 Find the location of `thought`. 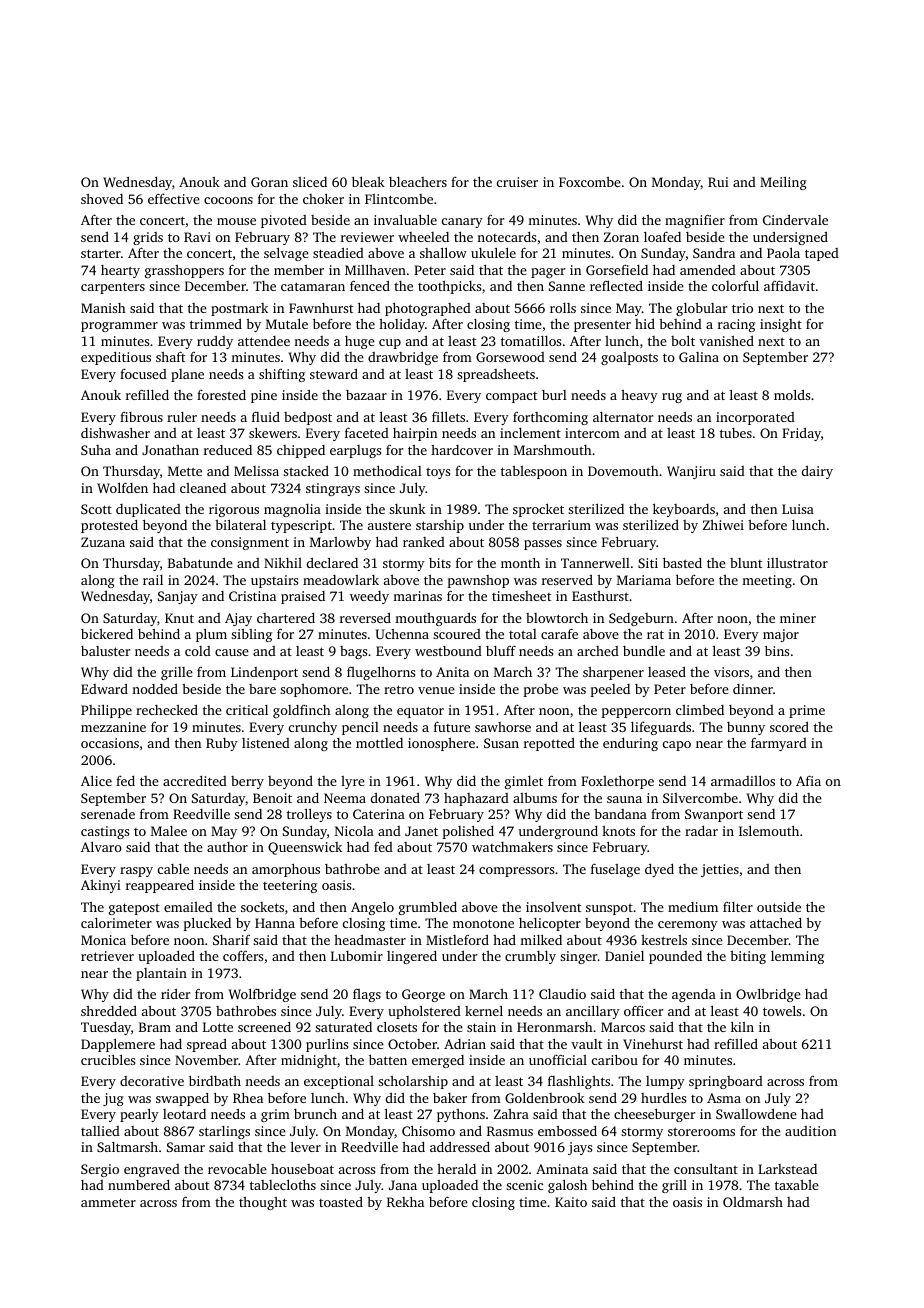

thought is located at coordinates (263, 1203).
